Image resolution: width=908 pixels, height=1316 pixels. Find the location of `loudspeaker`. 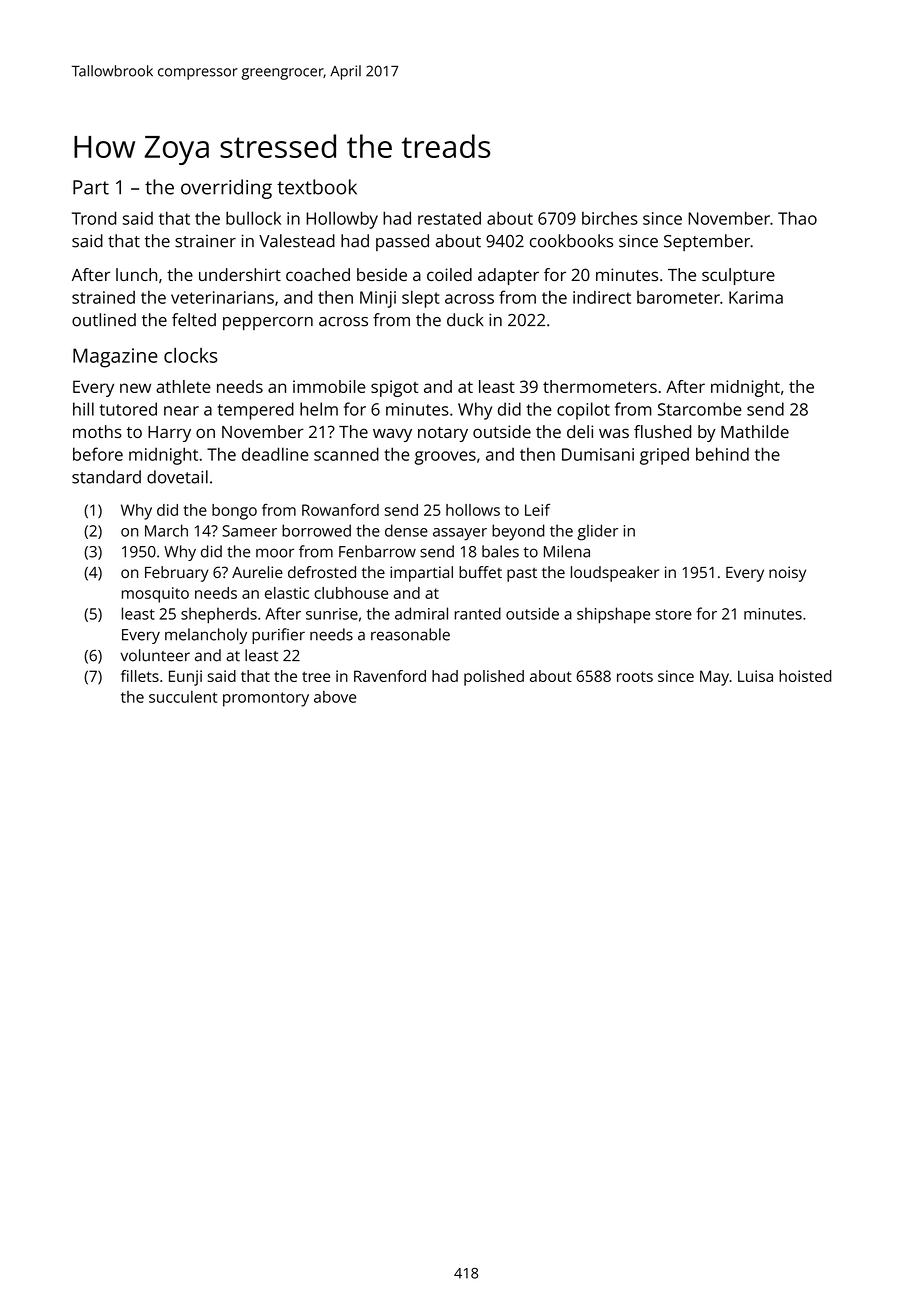

loudspeaker is located at coordinates (615, 574).
